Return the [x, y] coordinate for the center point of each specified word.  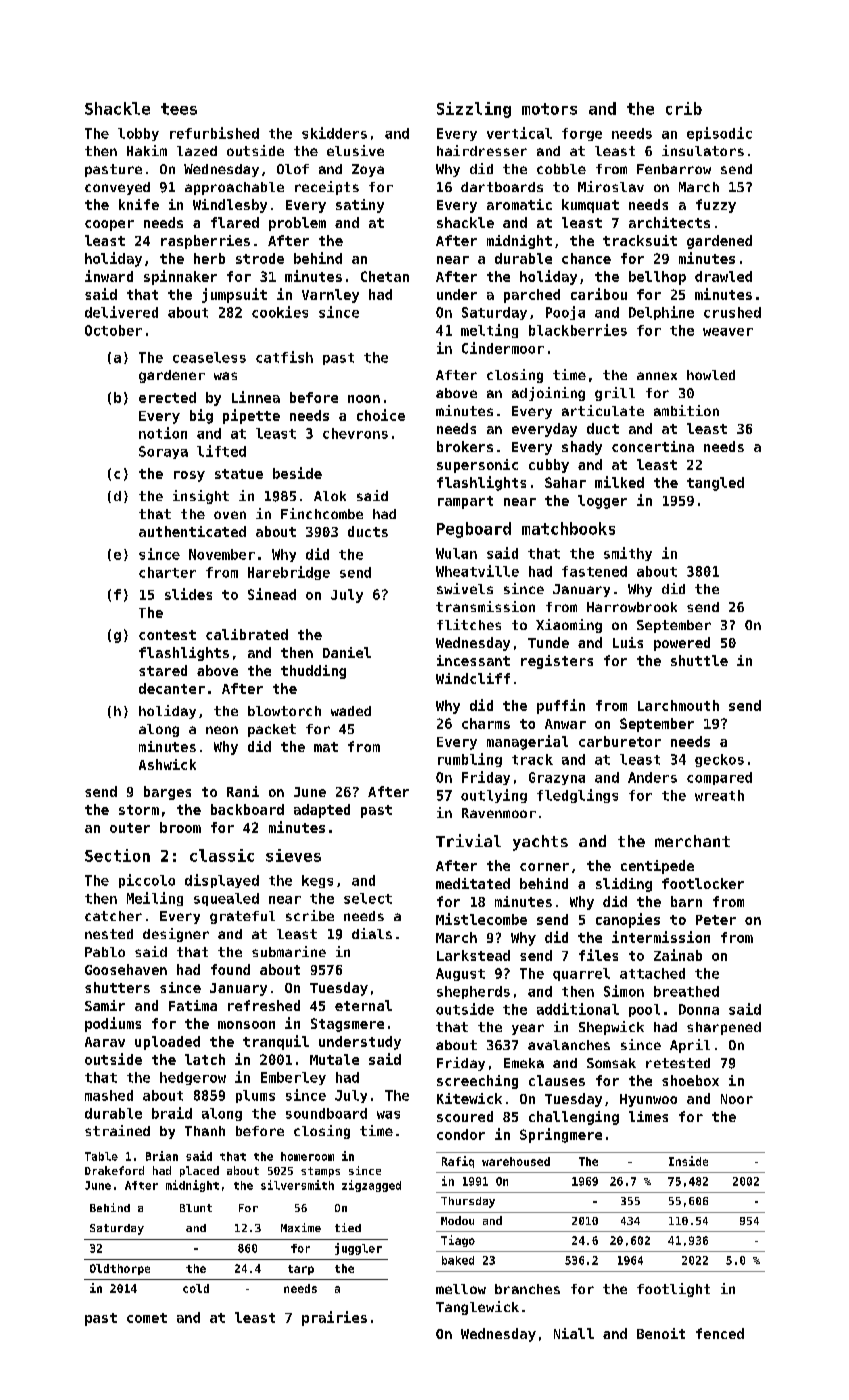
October [113, 330]
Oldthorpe [120, 1269]
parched [532, 296]
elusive [355, 150]
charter [167, 572]
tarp [301, 1270]
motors [549, 109]
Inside [688, 1161]
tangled [715, 484]
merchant [692, 841]
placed [199, 1171]
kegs [317, 881]
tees [179, 109]
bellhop [657, 278]
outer [130, 828]
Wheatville [477, 571]
